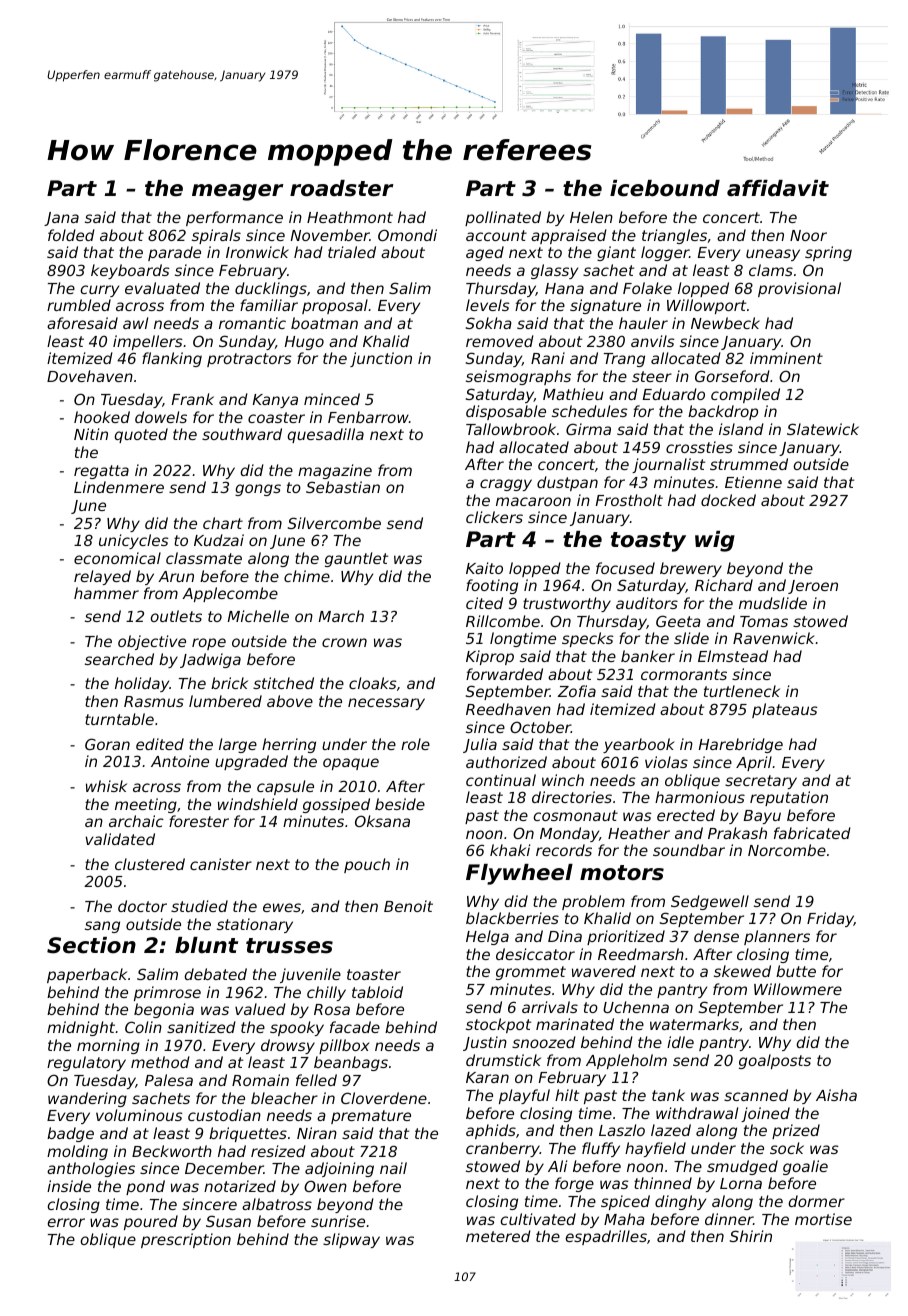 This page has height=1316, width=908. Describe the element at coordinates (665, 188) in the page. I see `icebound` at that location.
